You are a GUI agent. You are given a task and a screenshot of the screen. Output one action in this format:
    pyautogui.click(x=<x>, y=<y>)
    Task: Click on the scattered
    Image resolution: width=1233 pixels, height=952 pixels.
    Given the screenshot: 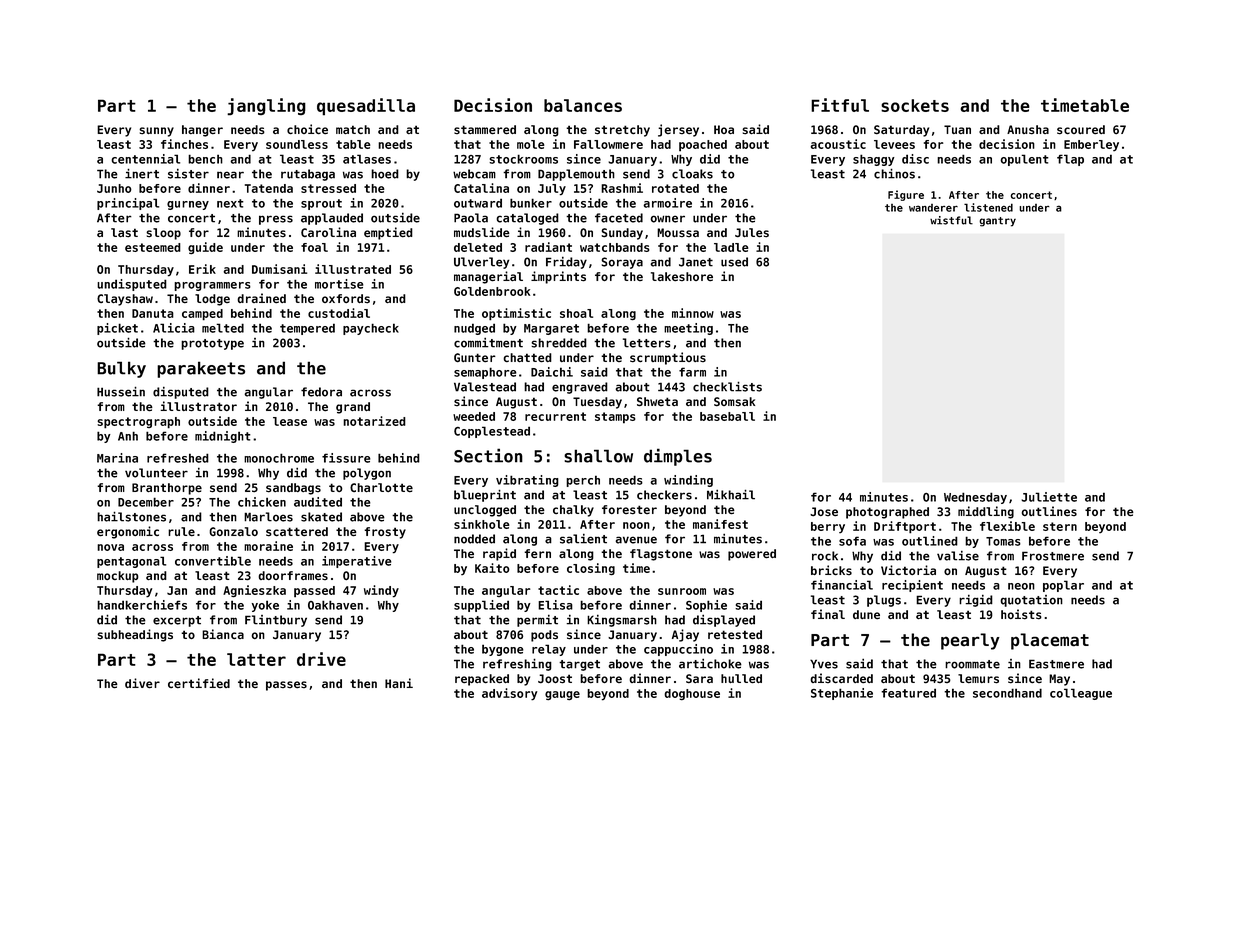 What is the action you would take?
    pyautogui.click(x=297, y=532)
